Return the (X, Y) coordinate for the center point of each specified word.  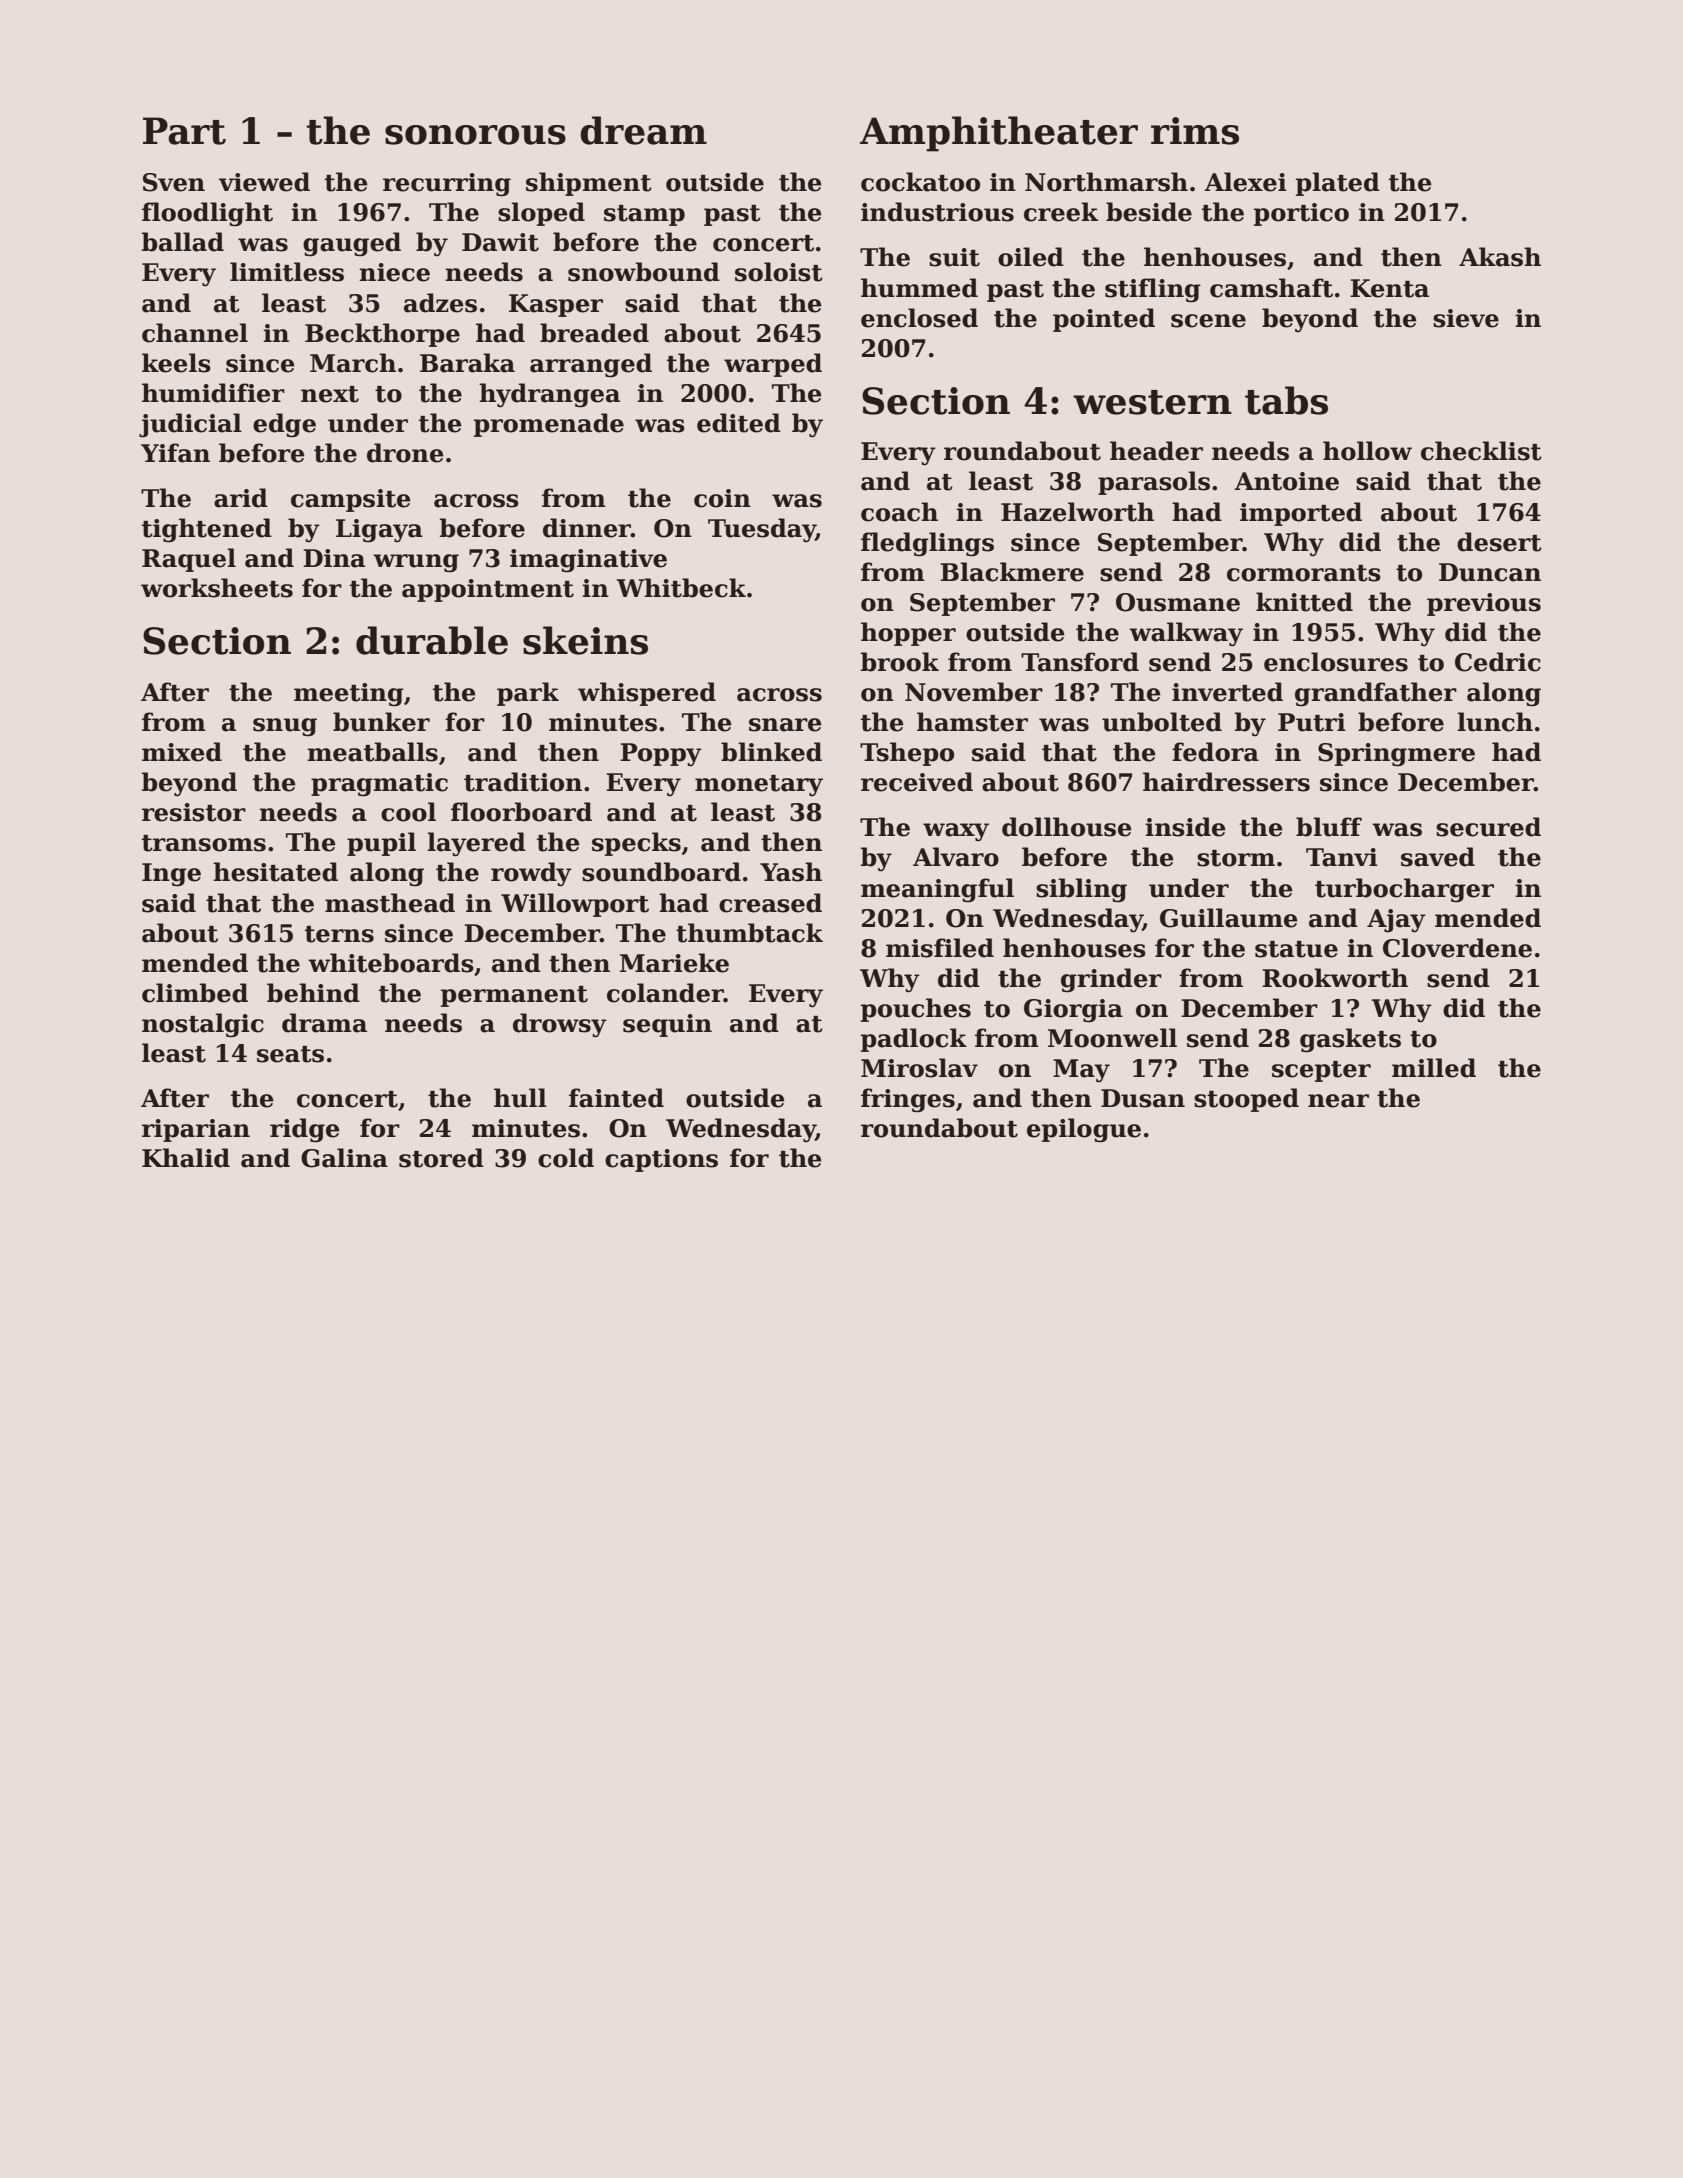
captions (661, 1160)
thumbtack (749, 933)
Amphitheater (999, 134)
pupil (381, 844)
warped (773, 365)
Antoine (1286, 481)
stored (441, 1158)
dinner (587, 528)
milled (1434, 1068)
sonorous (475, 135)
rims (1195, 131)
